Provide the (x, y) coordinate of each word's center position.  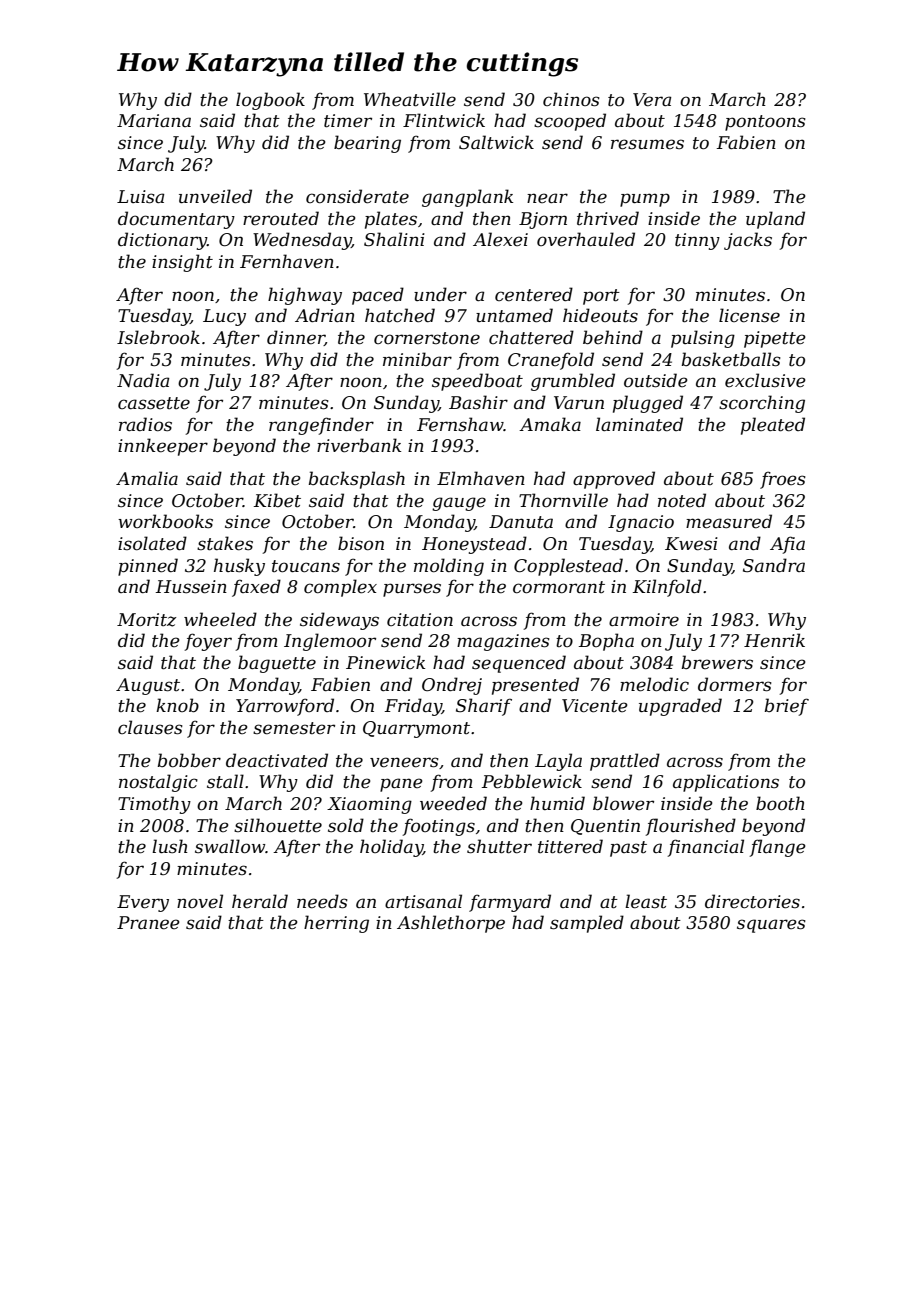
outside (656, 380)
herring (336, 924)
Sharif (484, 707)
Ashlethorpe (451, 924)
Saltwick (496, 142)
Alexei (500, 239)
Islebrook (158, 337)
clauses (150, 727)
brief (786, 707)
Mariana (154, 120)
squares (771, 926)
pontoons (765, 123)
